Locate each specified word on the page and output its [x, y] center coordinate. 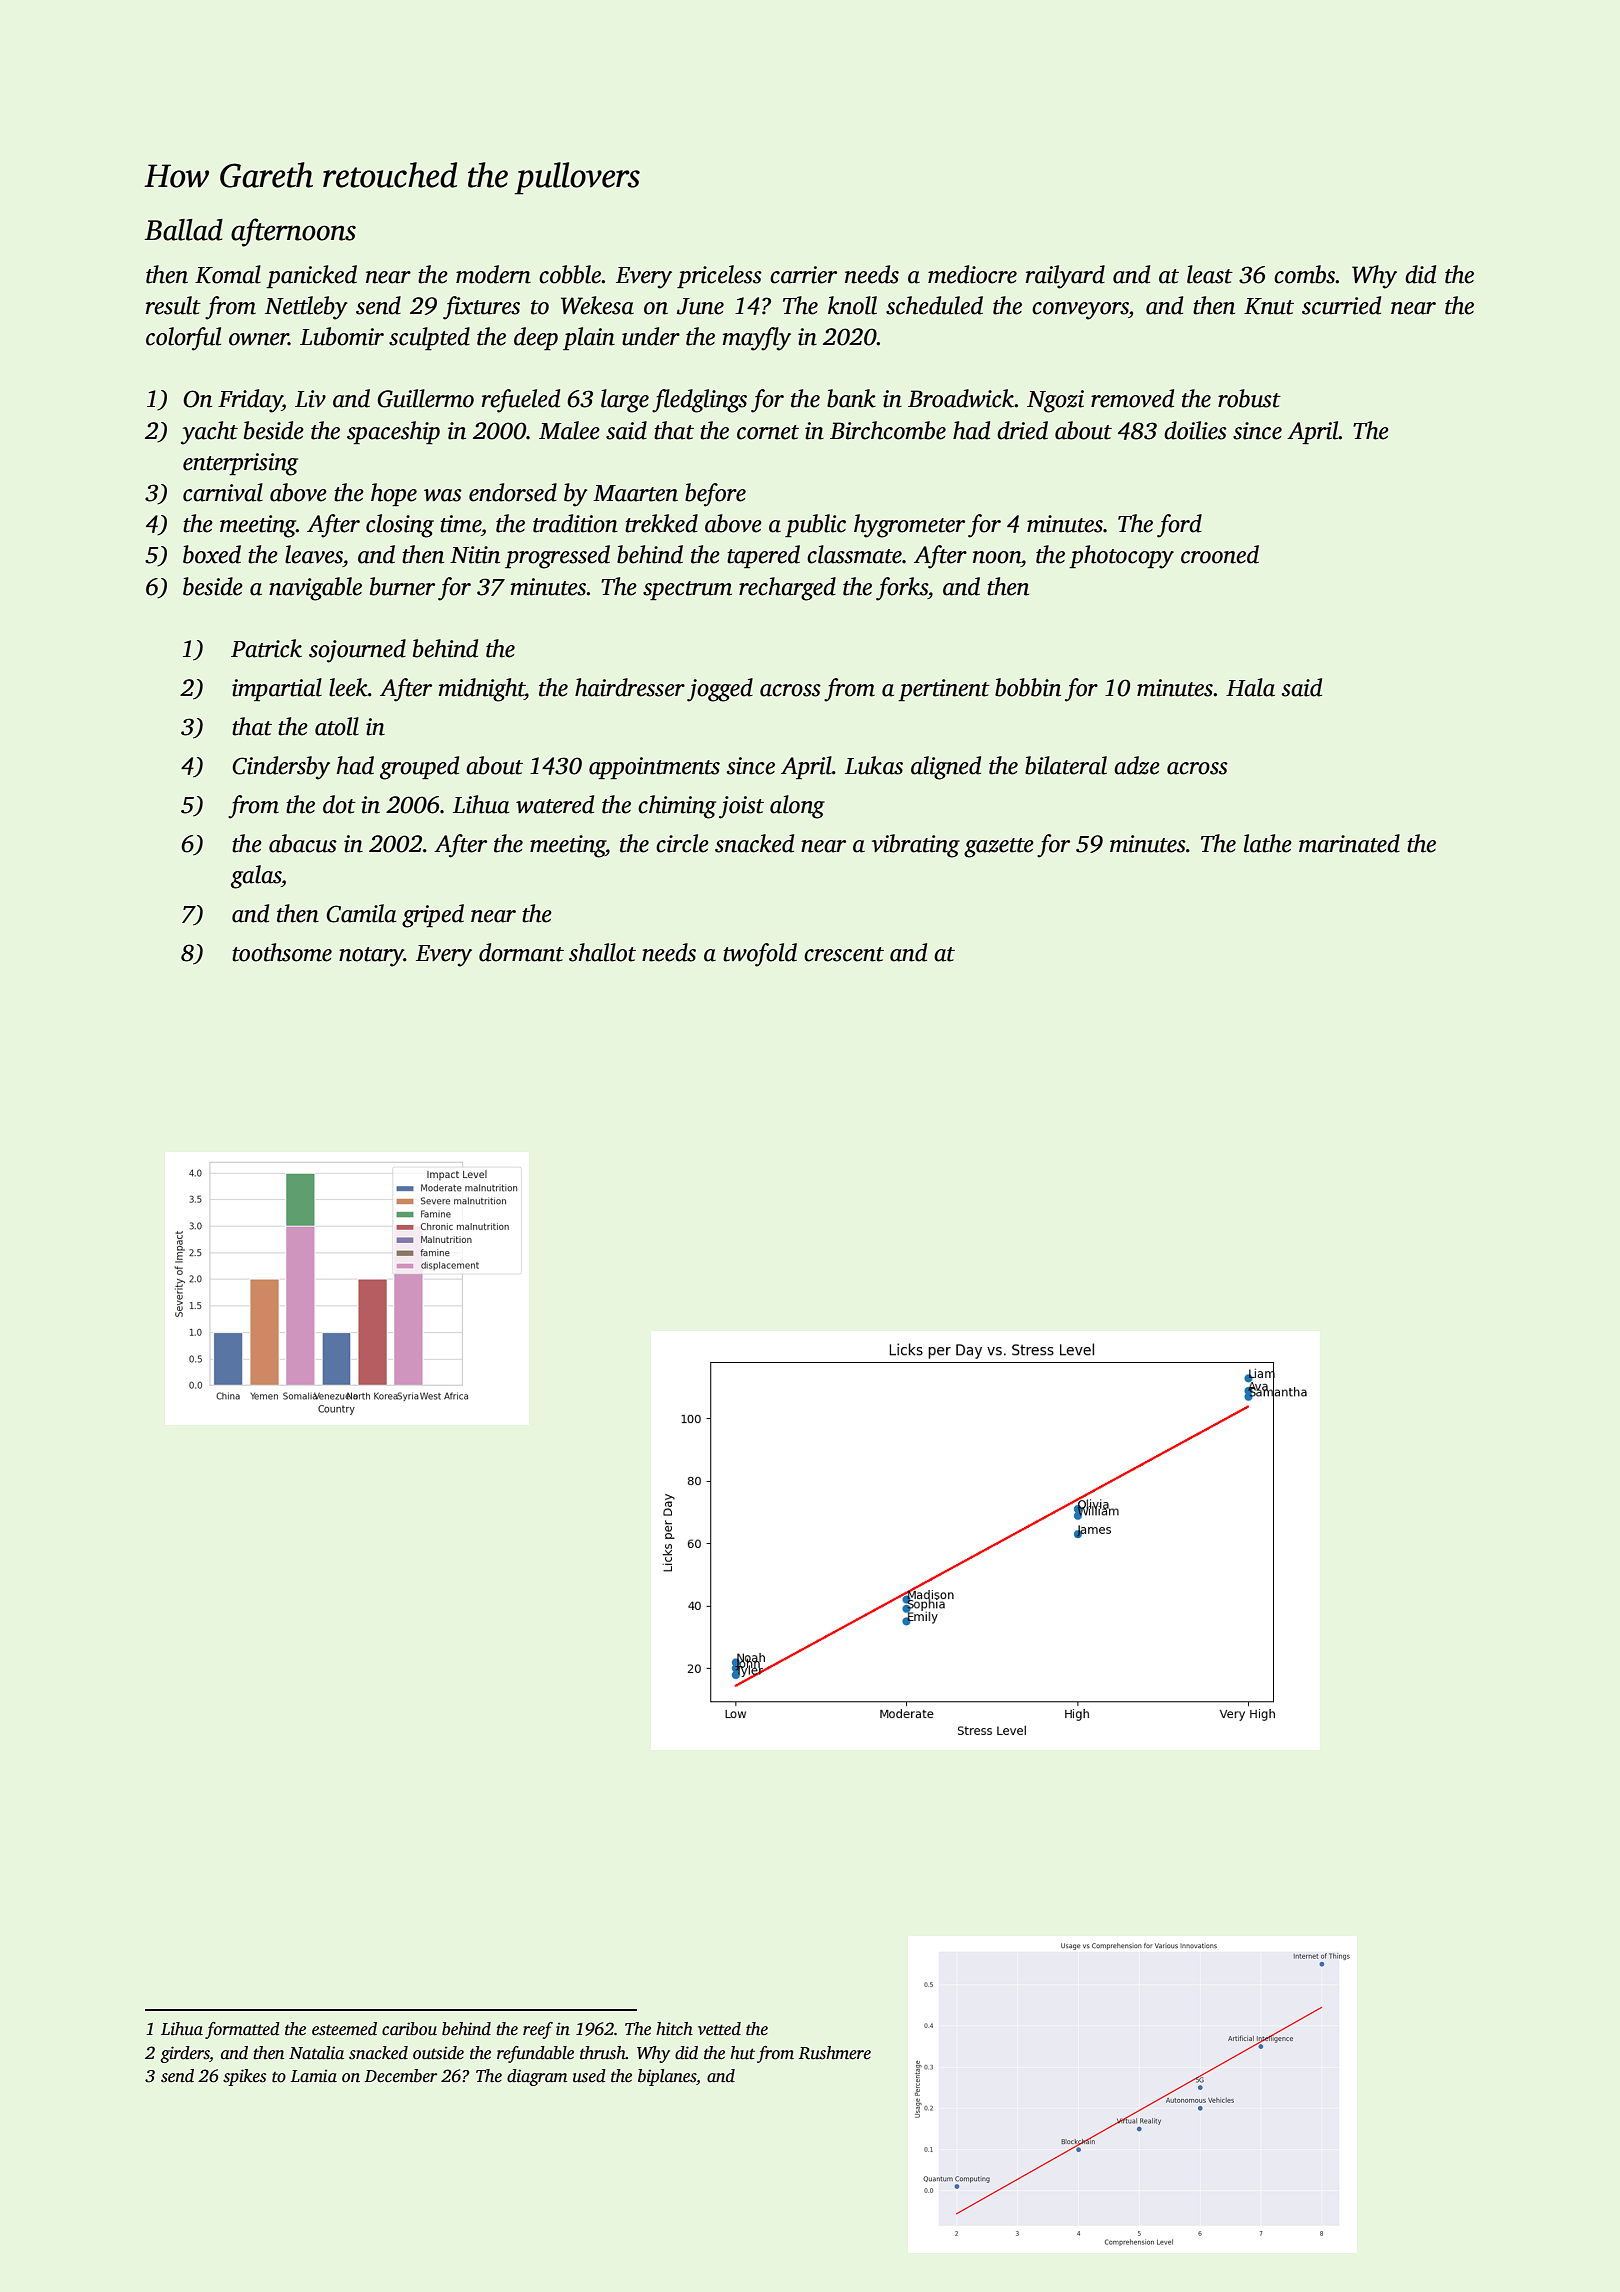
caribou [409, 2029]
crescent [844, 954]
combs [1305, 274]
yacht [209, 433]
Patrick [266, 648]
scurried [1341, 305]
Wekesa [597, 305]
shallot [602, 952]
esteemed [344, 2029]
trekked [661, 523]
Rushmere [834, 2053]
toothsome [282, 952]
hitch [674, 2029]
